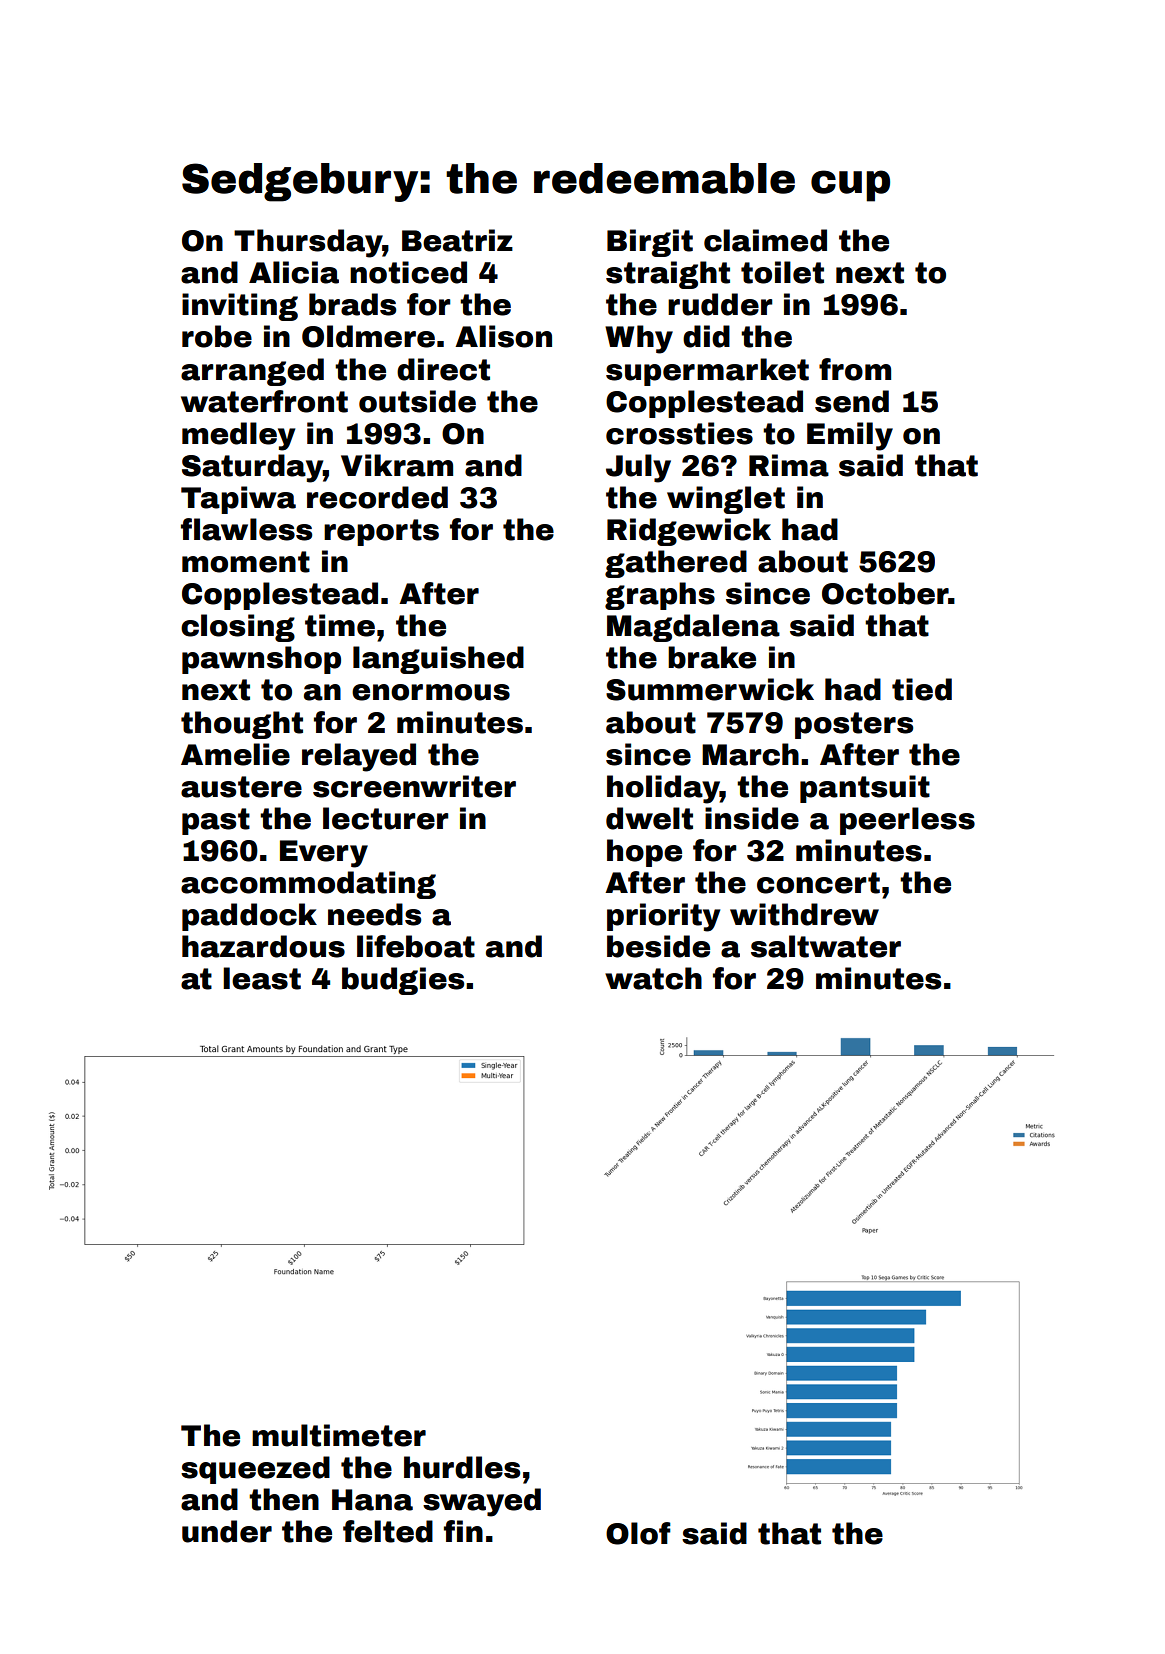 The width and height of the screenshot is (1165, 1654). Describe the element at coordinates (826, 946) in the screenshot. I see `saltwater` at that location.
